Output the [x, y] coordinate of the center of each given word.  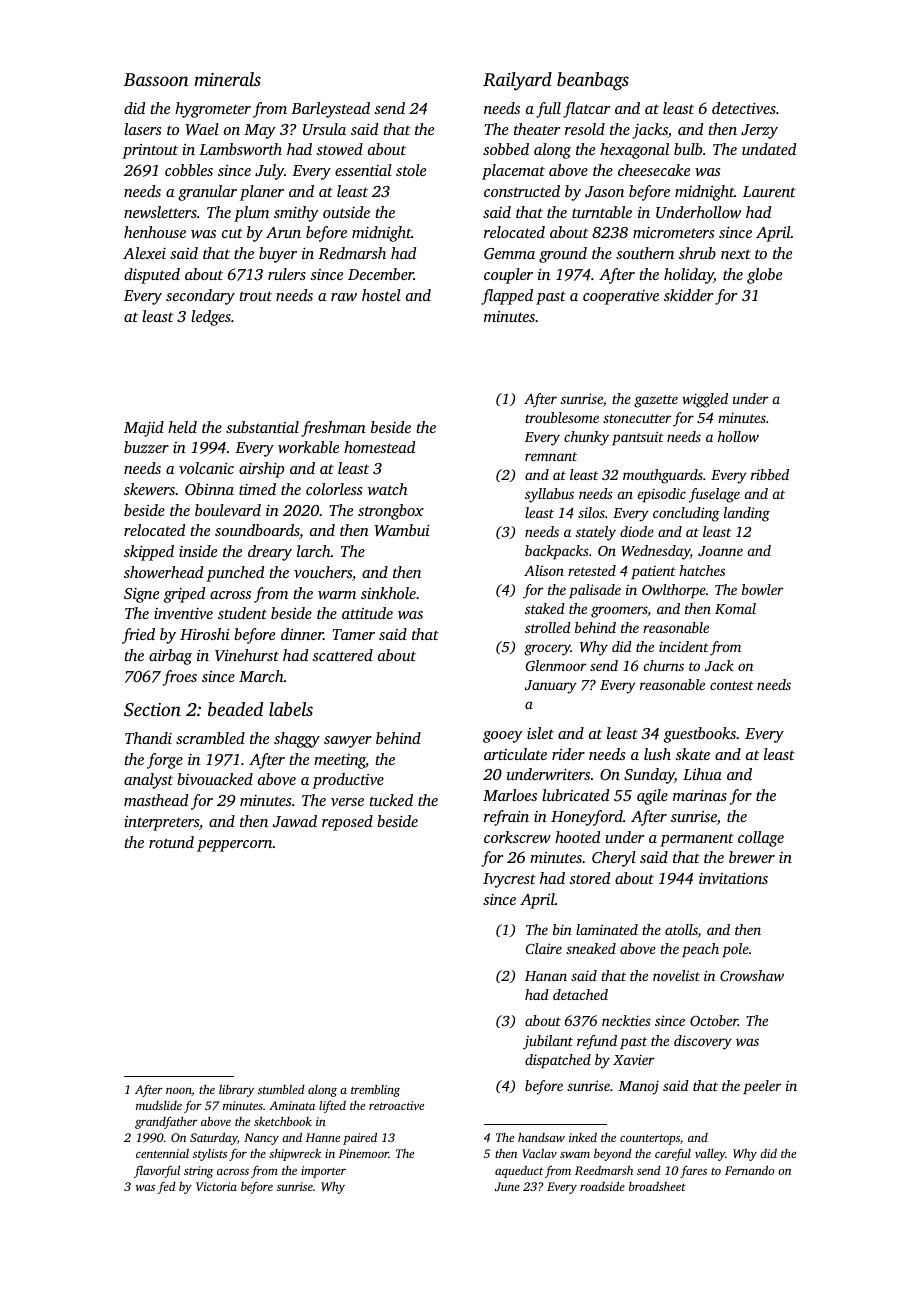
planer [262, 193]
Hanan [546, 976]
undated [769, 149]
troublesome [562, 417]
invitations [733, 878]
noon [179, 1092]
